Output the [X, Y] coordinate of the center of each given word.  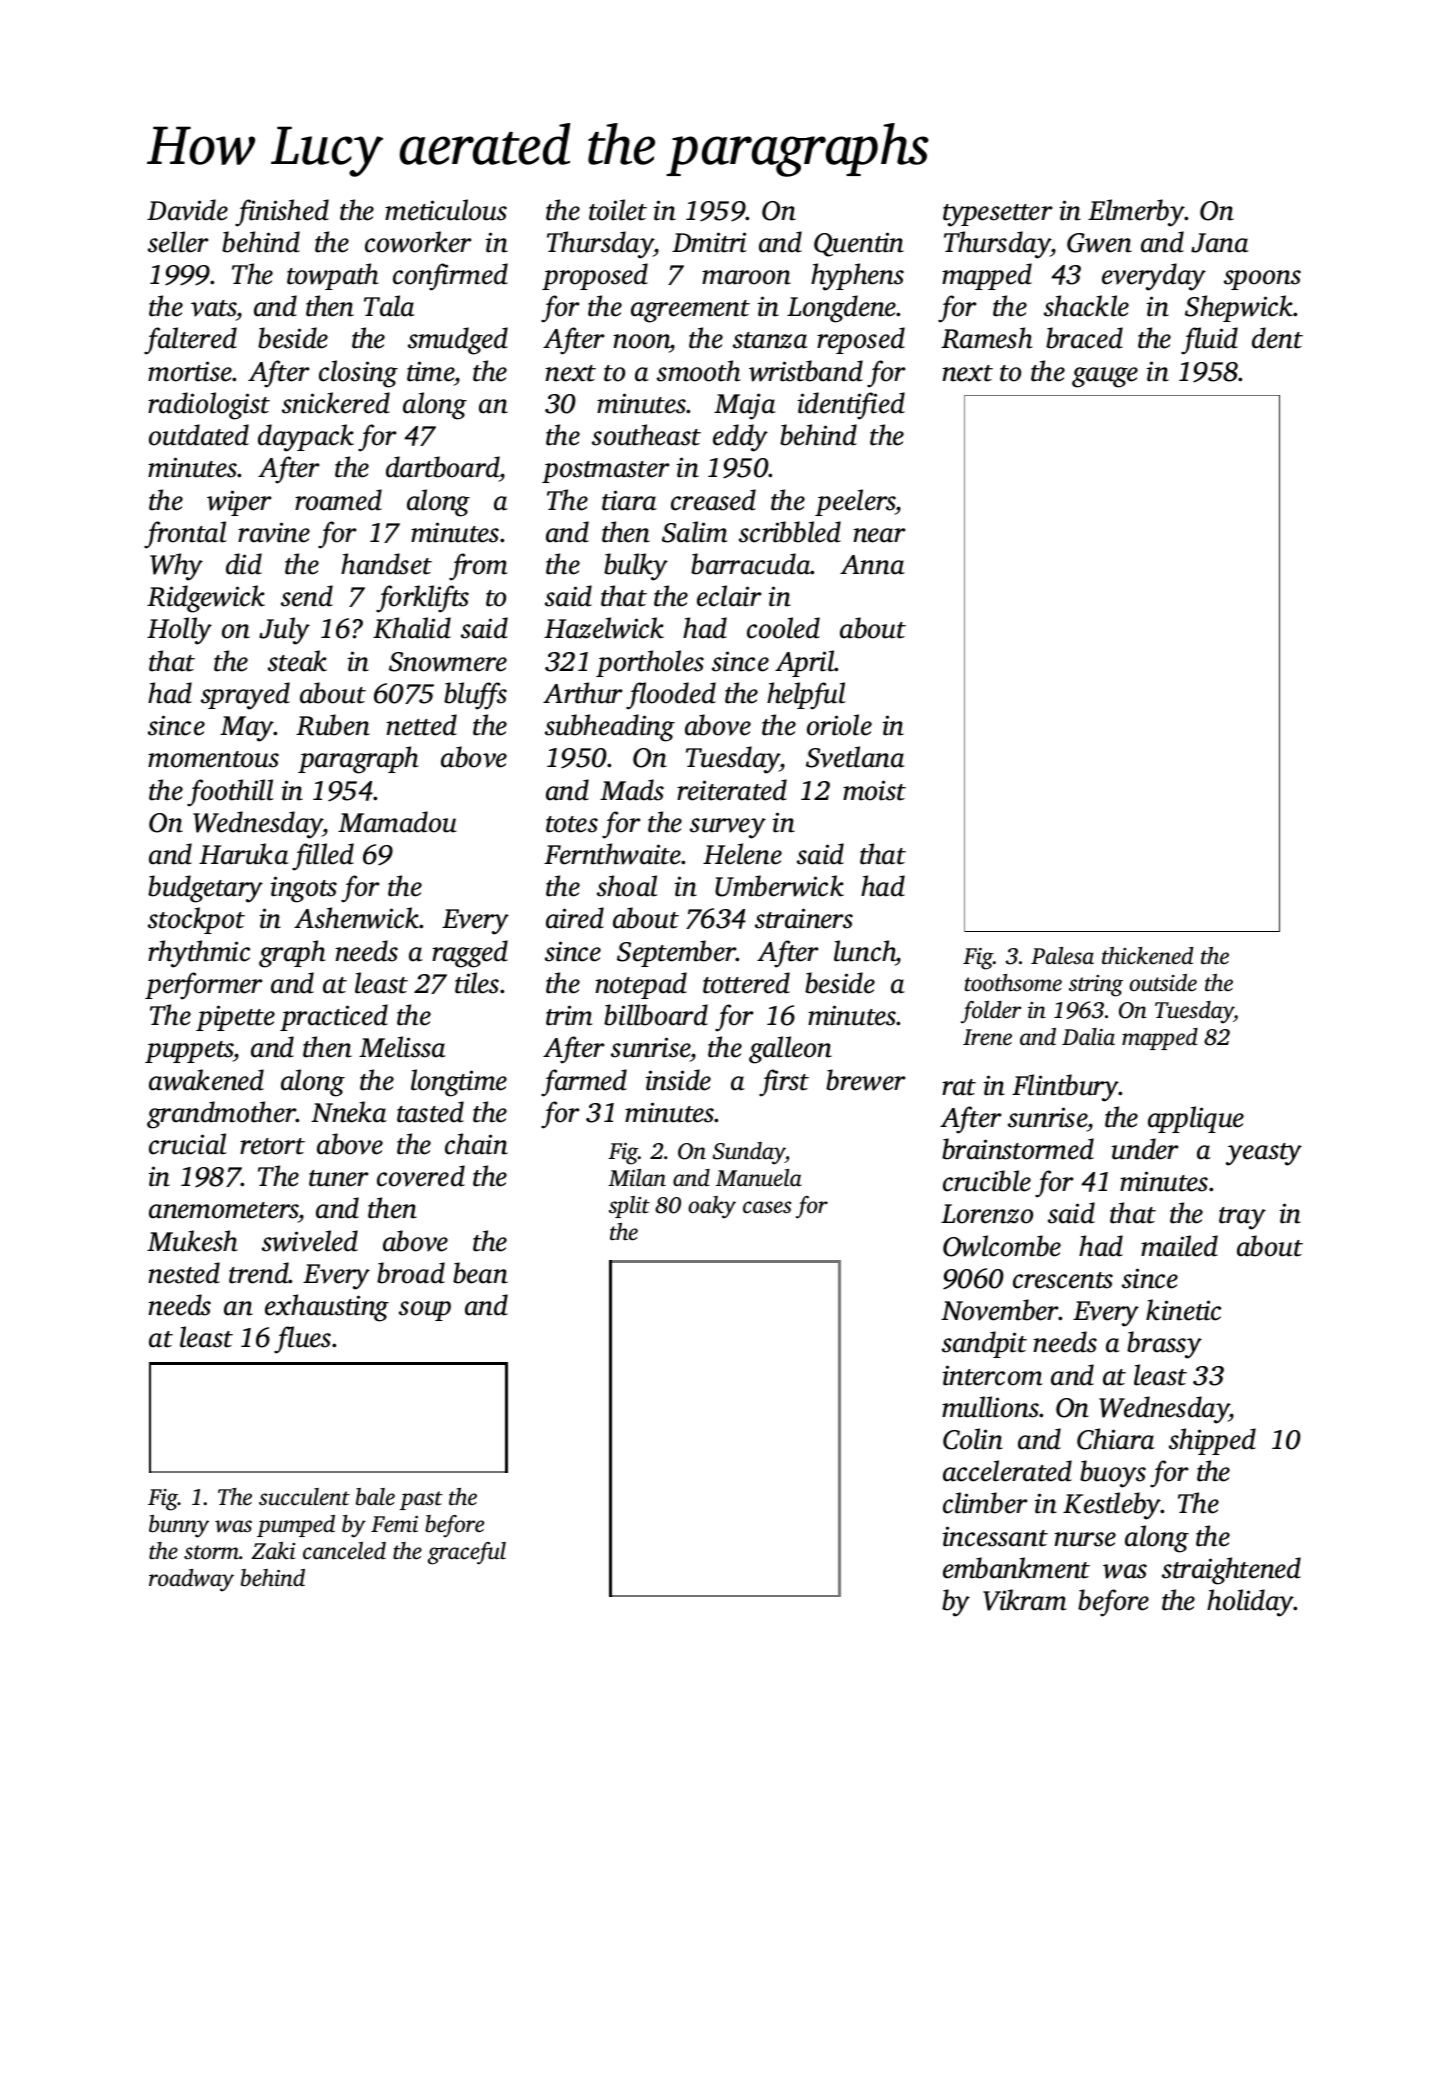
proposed [595, 276]
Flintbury [1065, 1088]
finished [282, 213]
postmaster [605, 472]
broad [411, 1273]
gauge [1105, 377]
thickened [1147, 956]
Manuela [759, 1178]
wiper [239, 503]
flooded [671, 696]
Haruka [244, 854]
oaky [712, 1207]
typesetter [997, 215]
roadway [191, 1580]
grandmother [221, 1115]
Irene [987, 1037]
